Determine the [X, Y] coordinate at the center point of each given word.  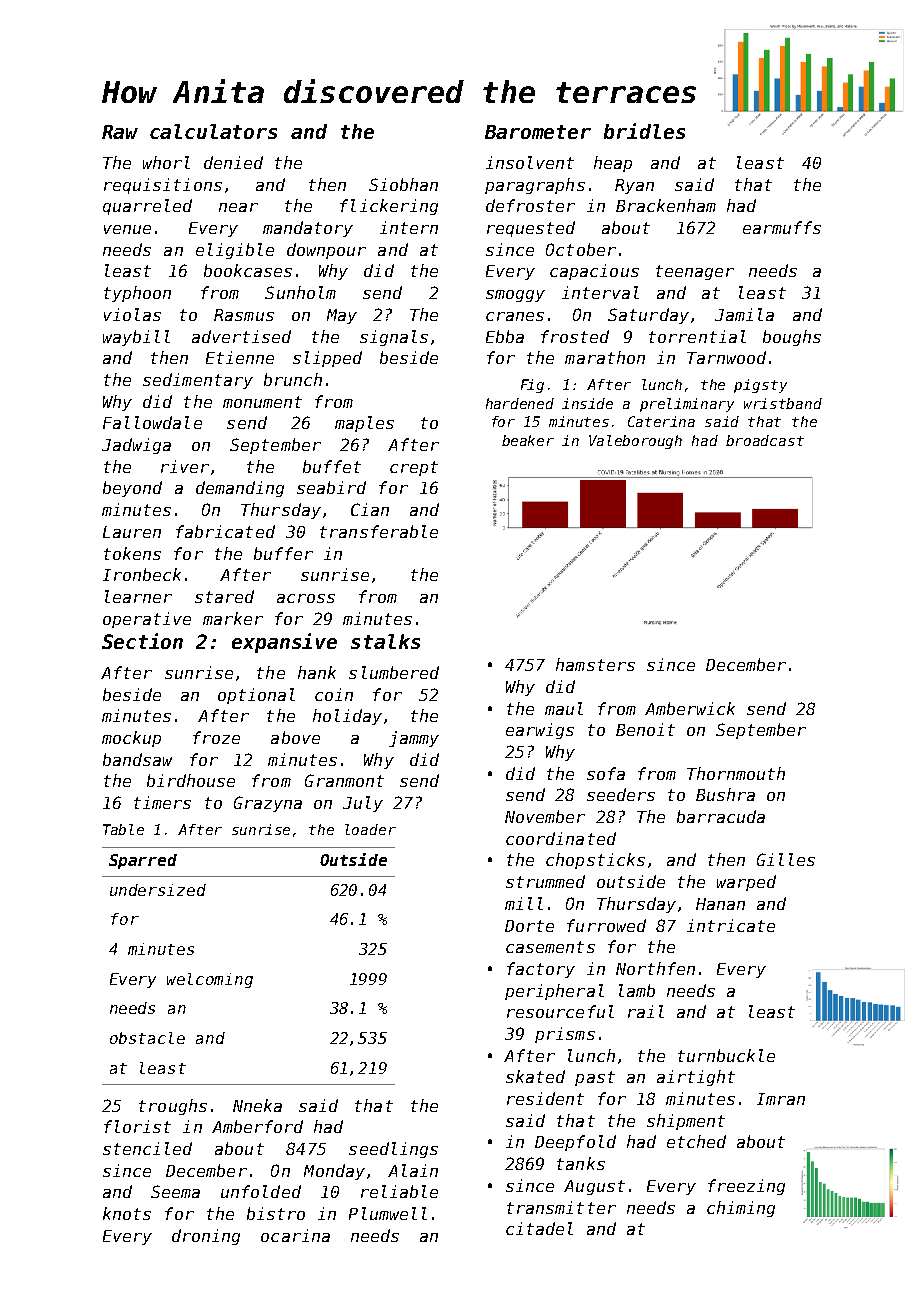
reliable [399, 1191]
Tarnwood [726, 357]
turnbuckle [726, 1055]
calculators [213, 131]
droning [206, 1237]
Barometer [538, 132]
